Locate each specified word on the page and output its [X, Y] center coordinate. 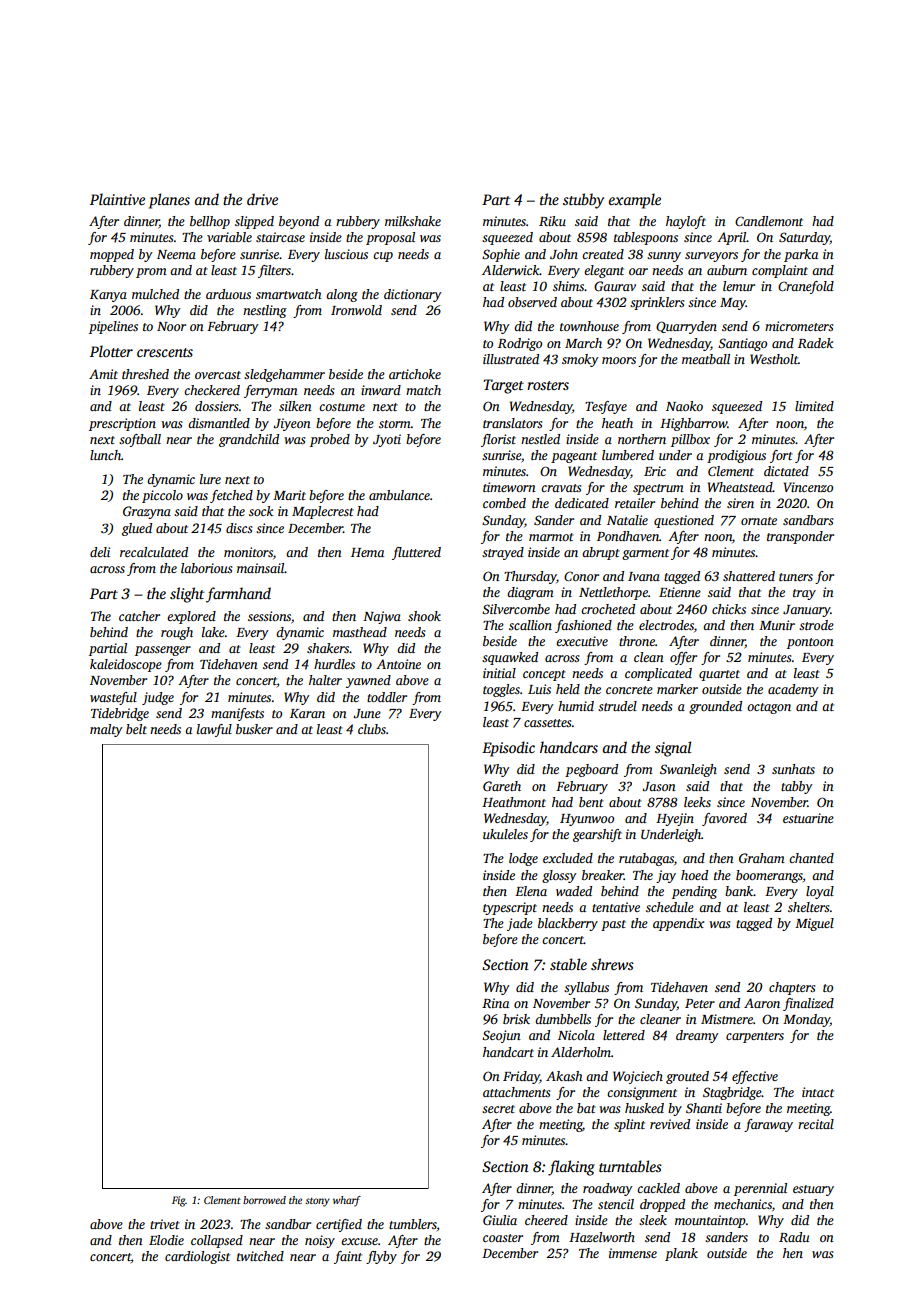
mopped [112, 255]
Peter [700, 1003]
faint [348, 1257]
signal [673, 749]
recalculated [154, 552]
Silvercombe [516, 609]
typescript [510, 908]
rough [177, 633]
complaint [780, 271]
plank [681, 1254]
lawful [214, 730]
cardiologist [197, 1257]
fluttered [416, 553]
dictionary [412, 295]
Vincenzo [808, 487]
